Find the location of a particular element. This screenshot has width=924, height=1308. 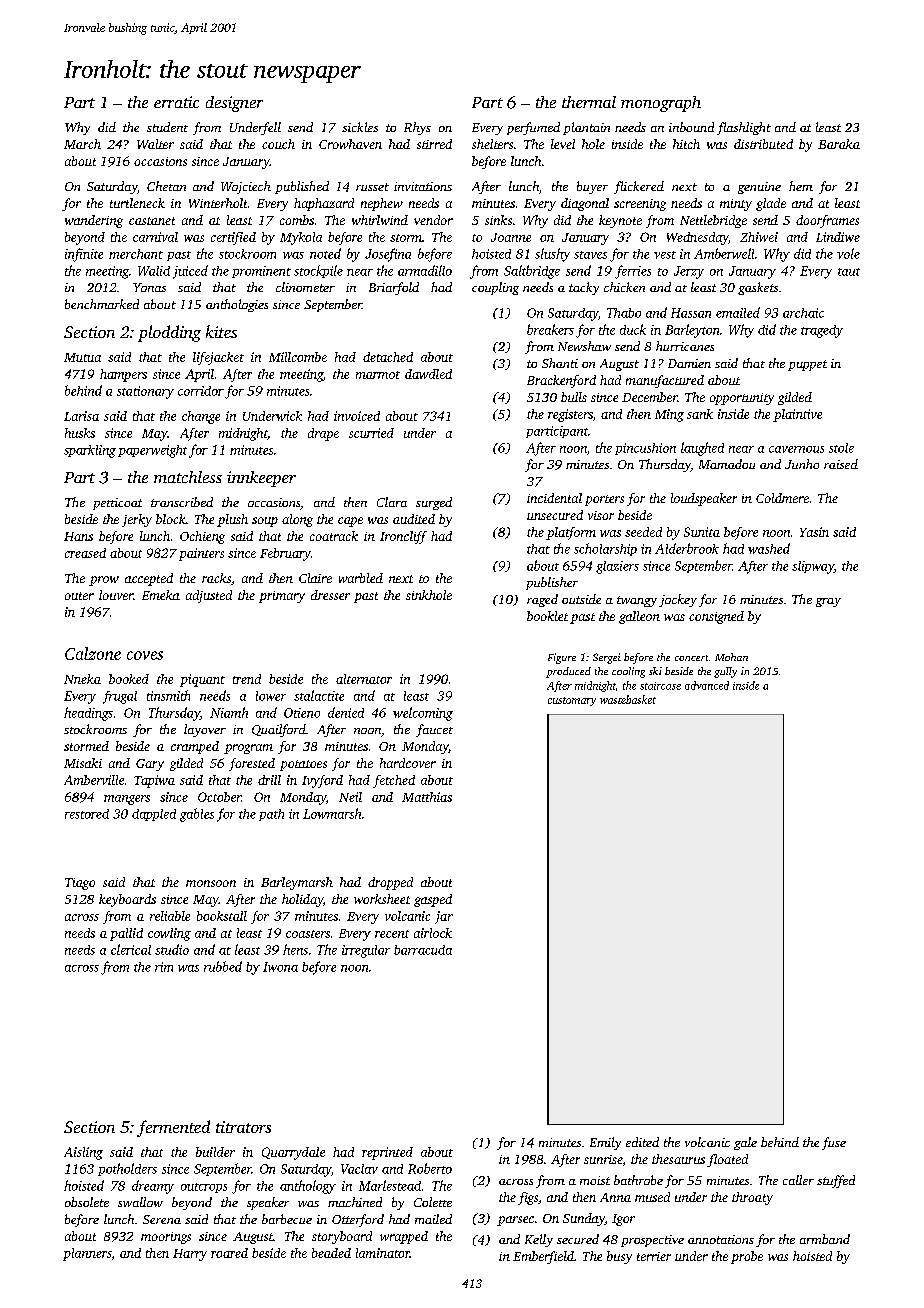

vendor is located at coordinates (433, 220).
